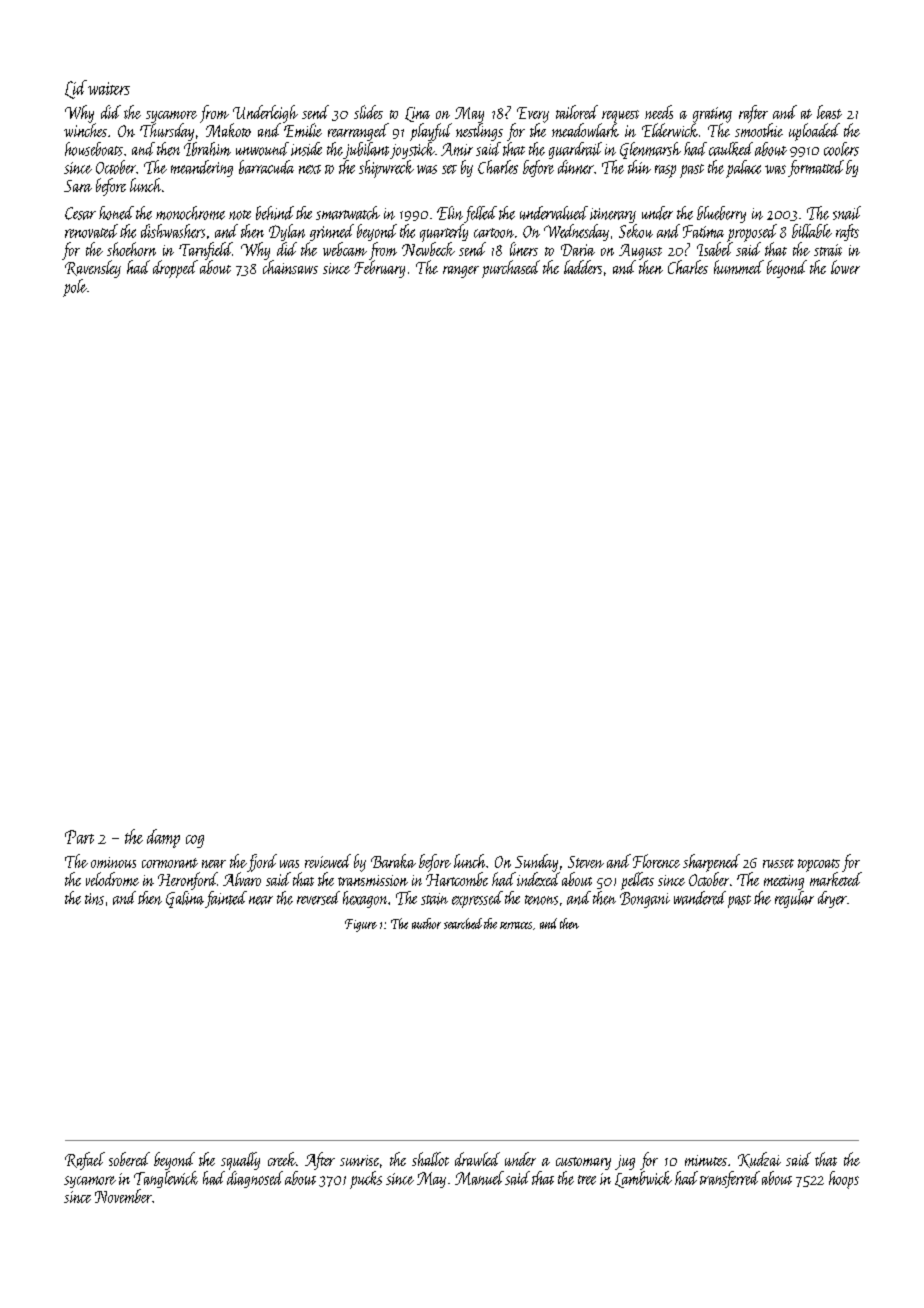 This screenshot has width=924, height=1308. Describe the element at coordinates (240, 1161) in the screenshot. I see `squally` at that location.
